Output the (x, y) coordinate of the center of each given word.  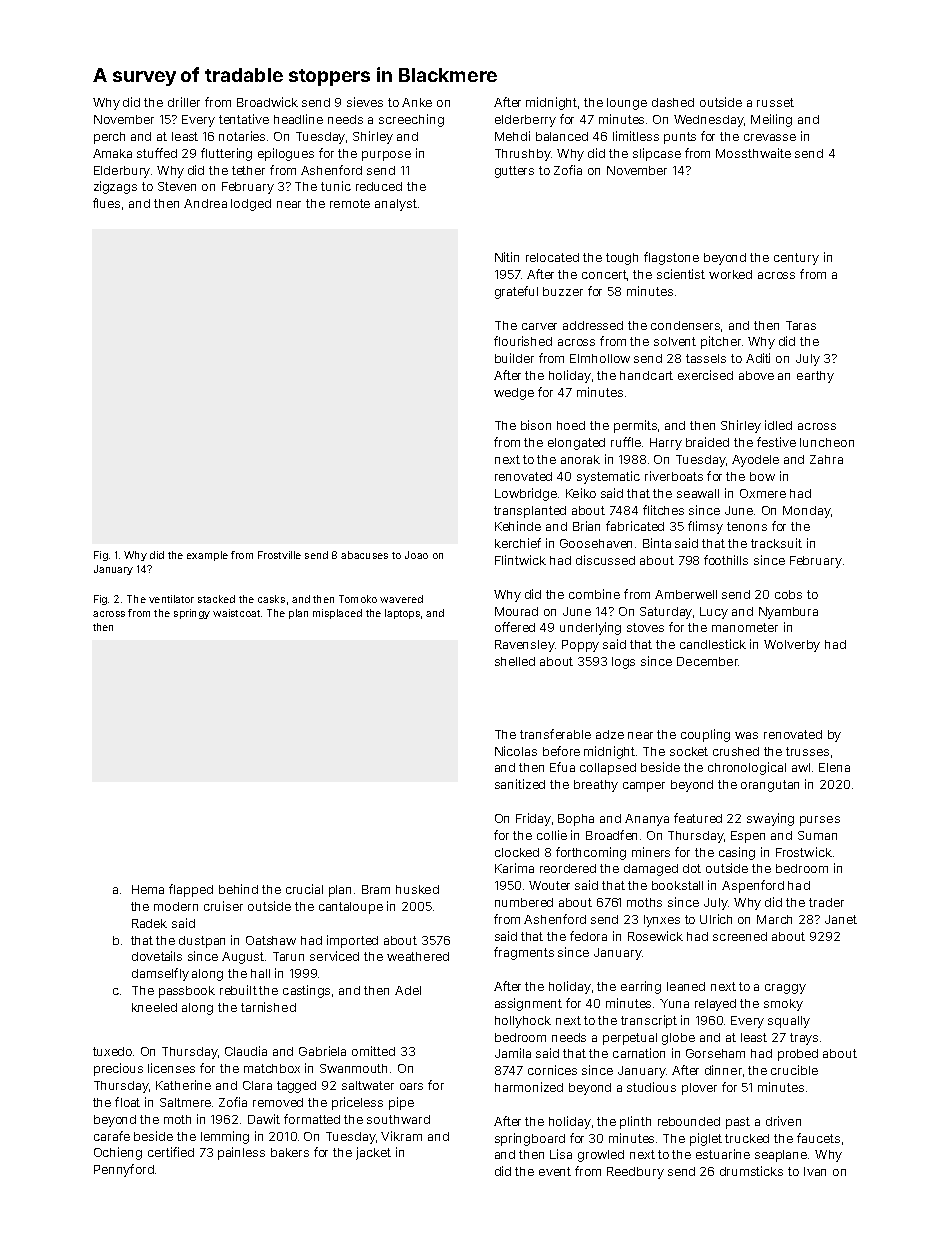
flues (106, 203)
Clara (257, 1085)
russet (775, 102)
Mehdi (512, 136)
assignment (528, 1004)
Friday (533, 819)
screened (740, 936)
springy (192, 614)
